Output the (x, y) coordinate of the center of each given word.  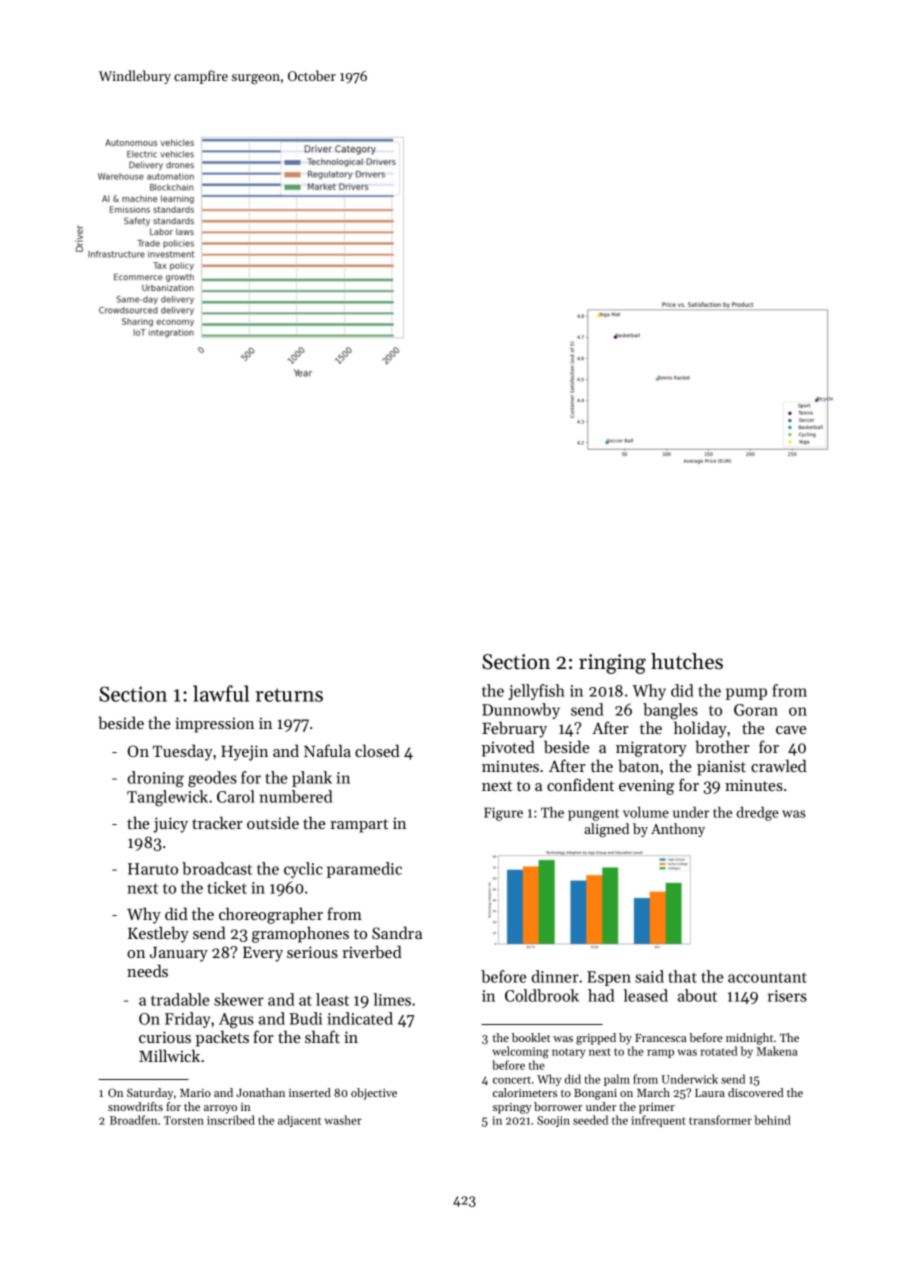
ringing (612, 664)
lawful (221, 693)
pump (746, 694)
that (683, 976)
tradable (180, 999)
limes (392, 999)
